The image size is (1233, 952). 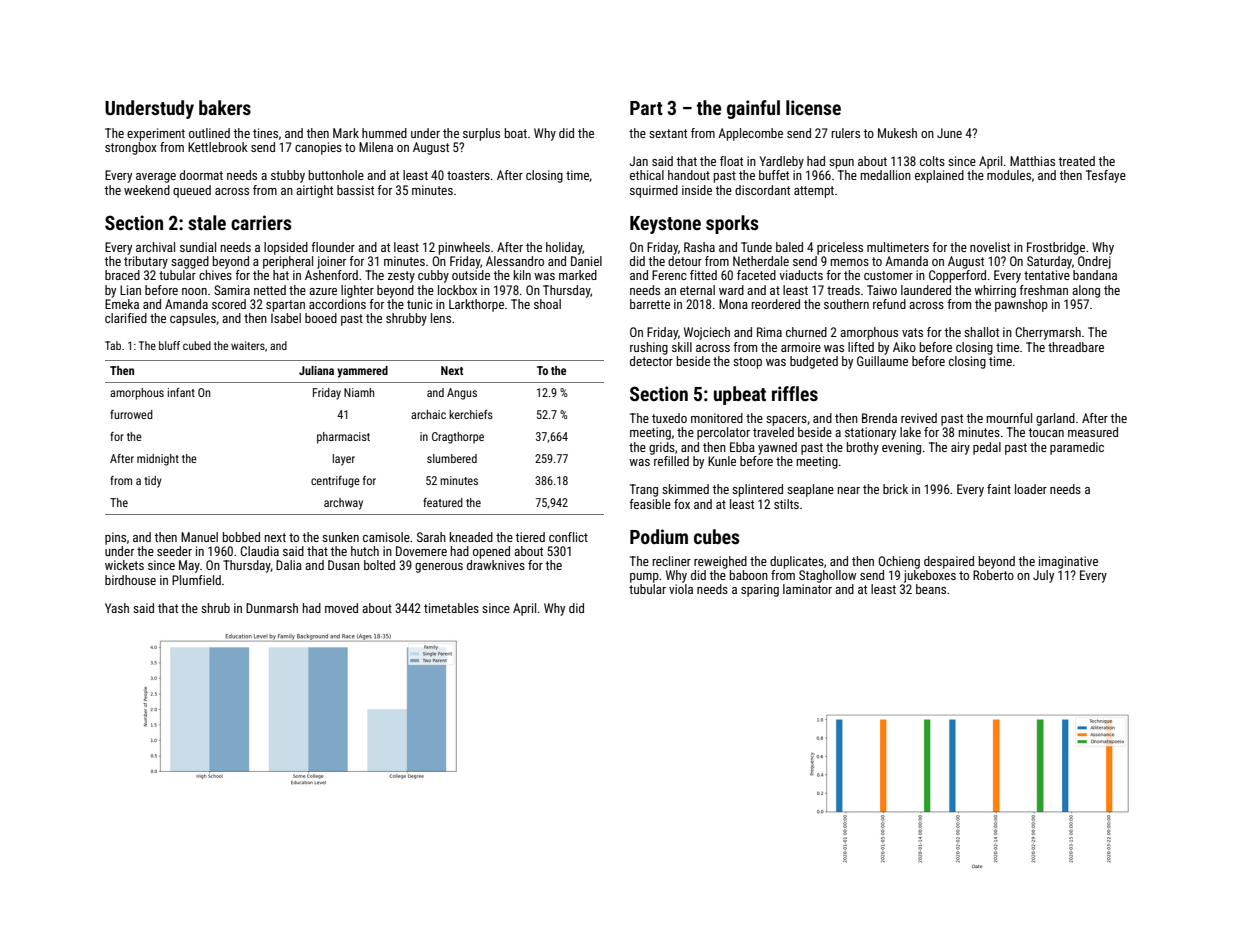 What do you see at coordinates (813, 107) in the screenshot?
I see `license` at bounding box center [813, 107].
